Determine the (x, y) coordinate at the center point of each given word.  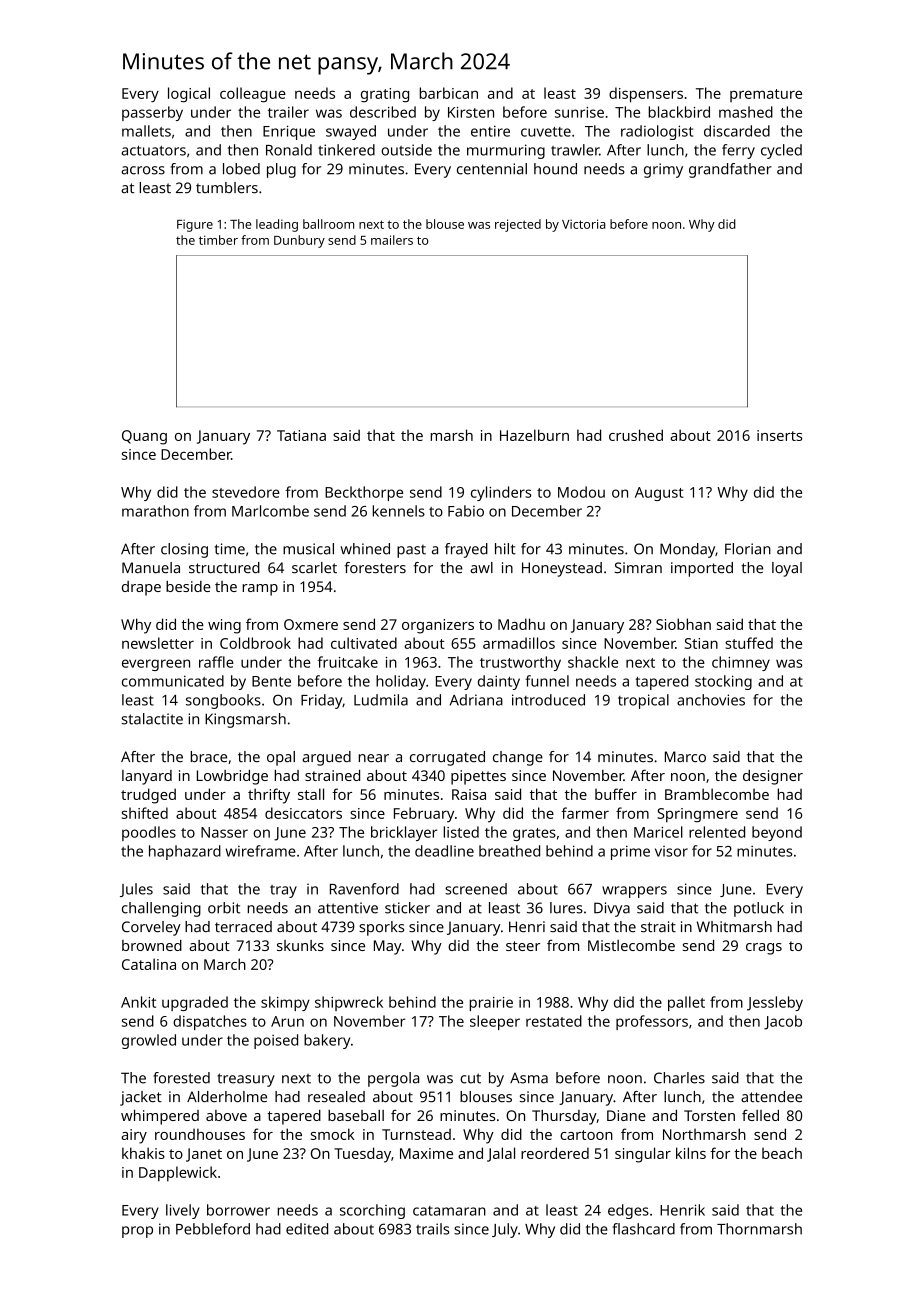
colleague (253, 95)
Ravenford (364, 889)
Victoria (584, 224)
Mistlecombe (631, 945)
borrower (238, 1210)
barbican (448, 93)
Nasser (224, 832)
